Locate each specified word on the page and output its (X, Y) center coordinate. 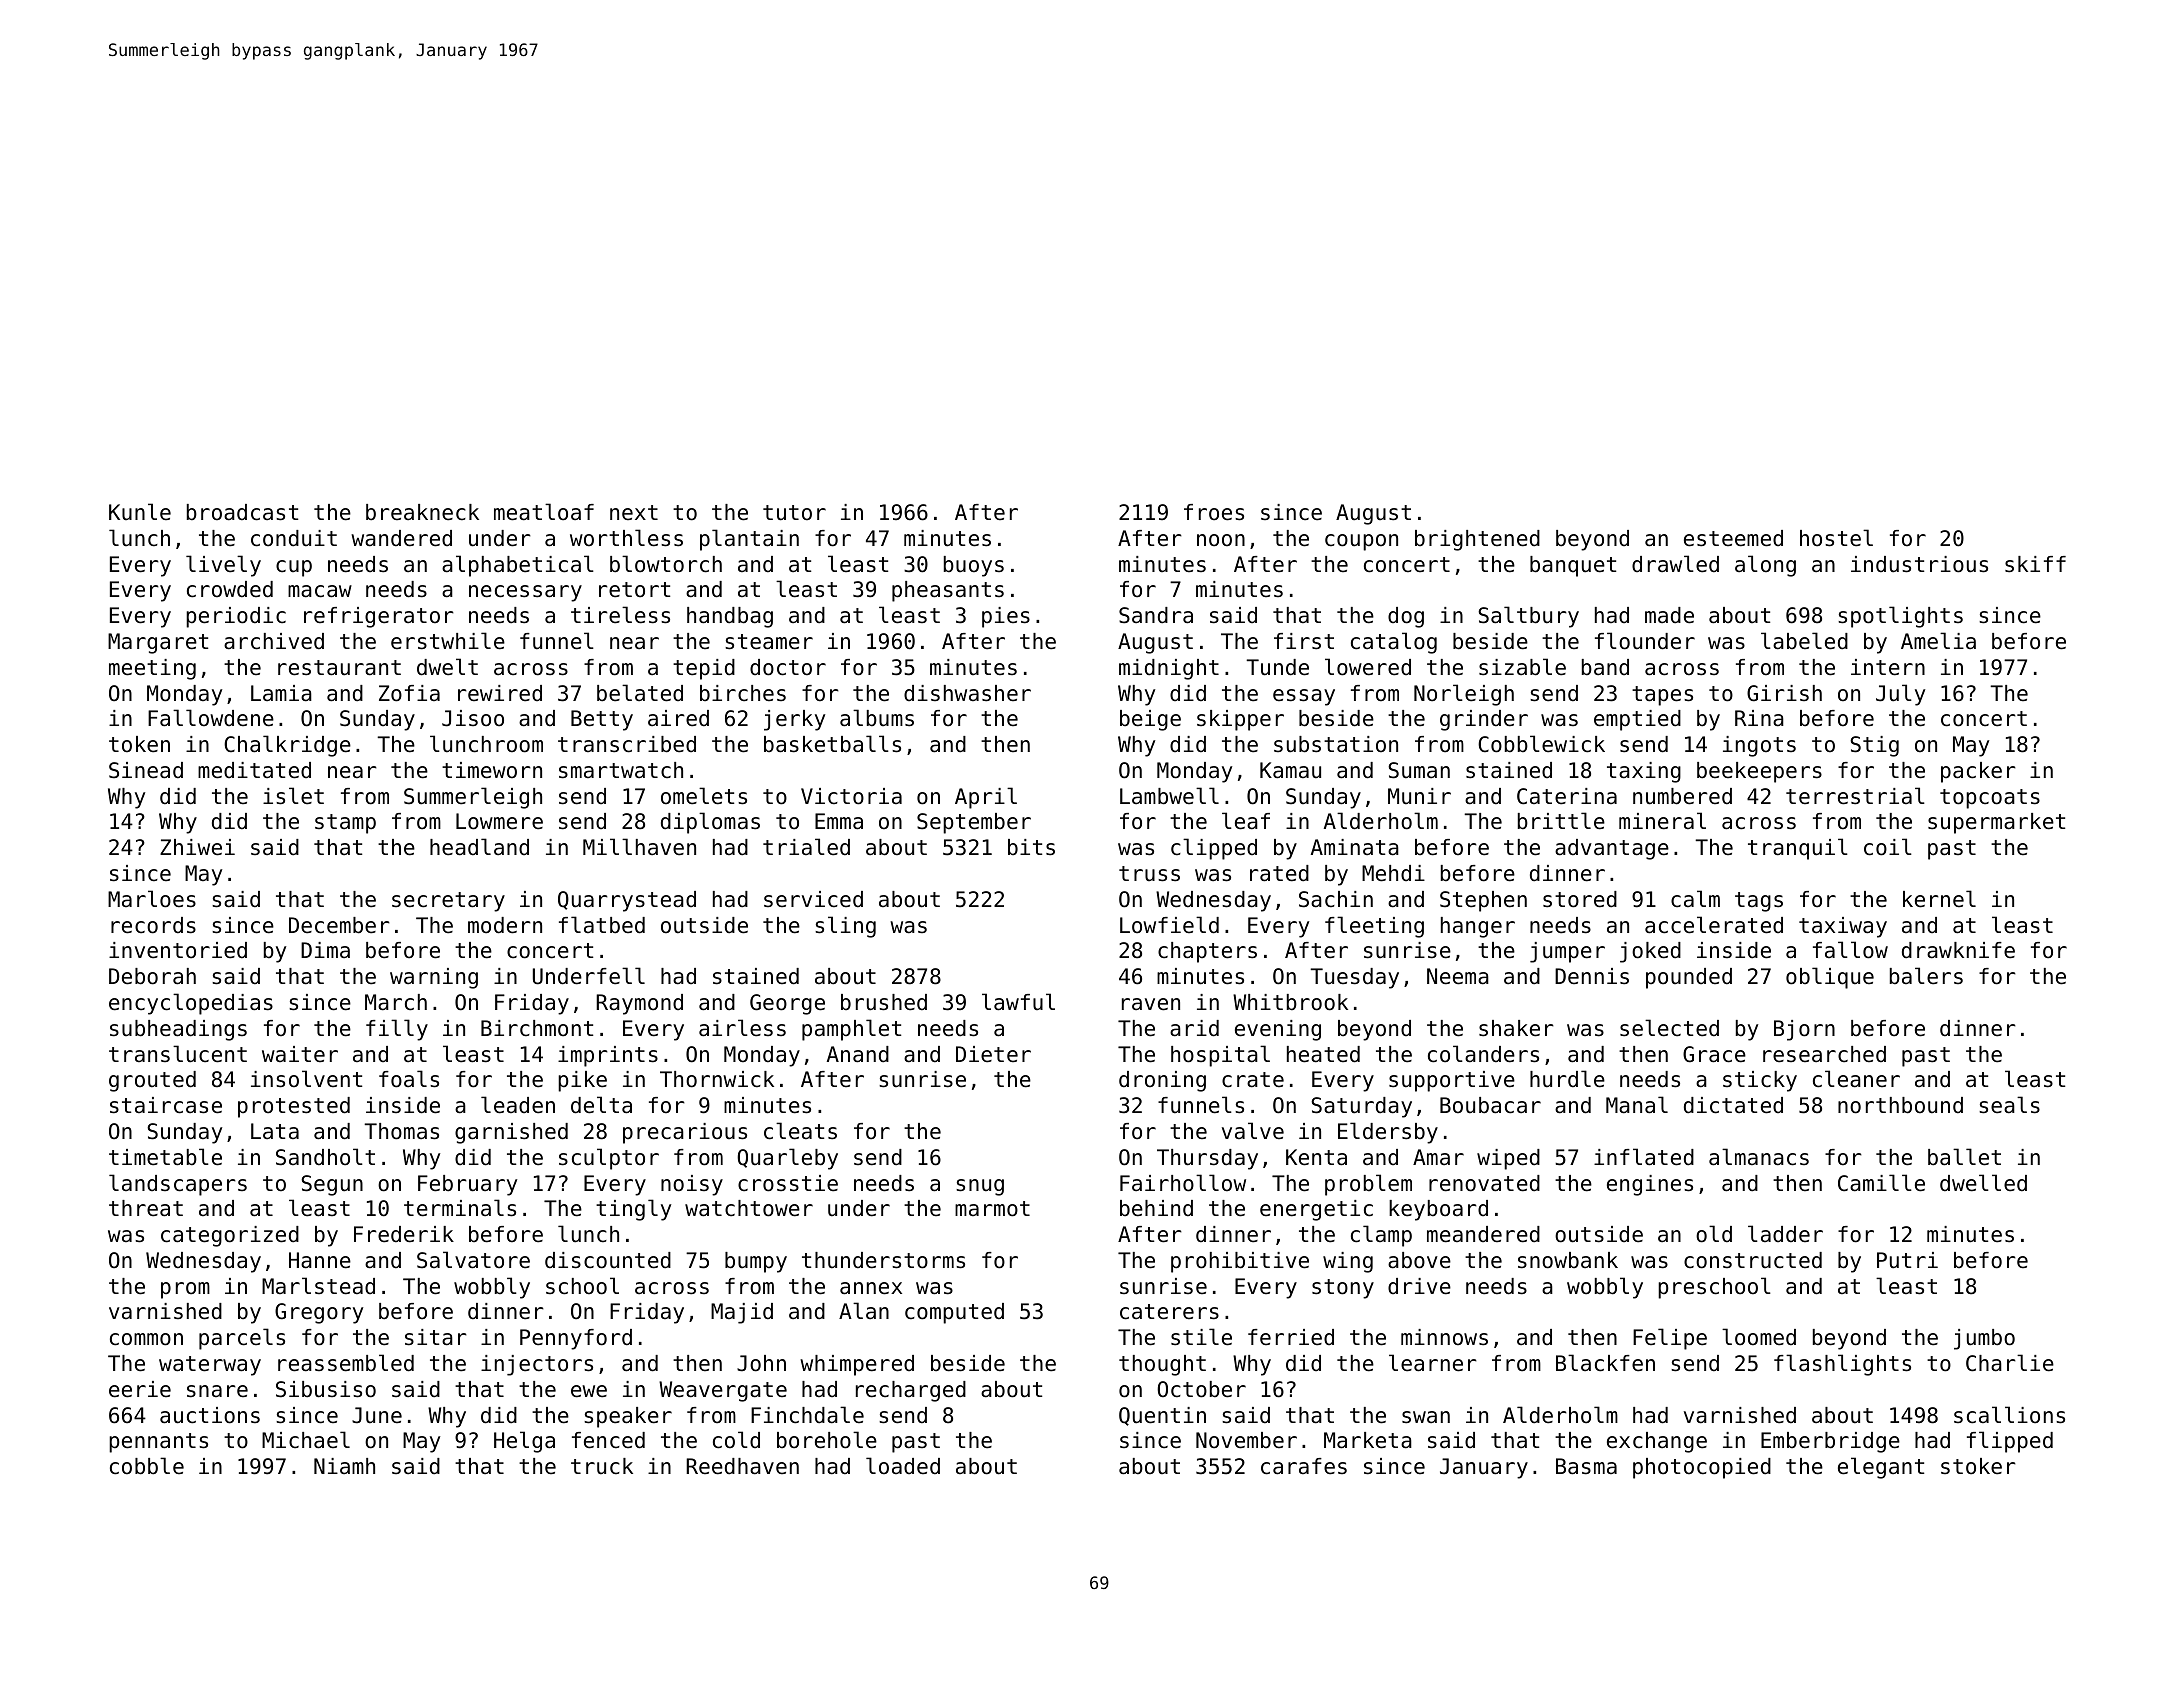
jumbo (1984, 1339)
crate (1253, 1080)
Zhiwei (197, 847)
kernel (1939, 899)
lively (223, 566)
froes (1214, 512)
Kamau (1290, 770)
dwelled (1983, 1183)
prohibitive (1240, 1262)
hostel (1836, 538)
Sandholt (325, 1157)
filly (397, 1030)
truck (602, 1466)
